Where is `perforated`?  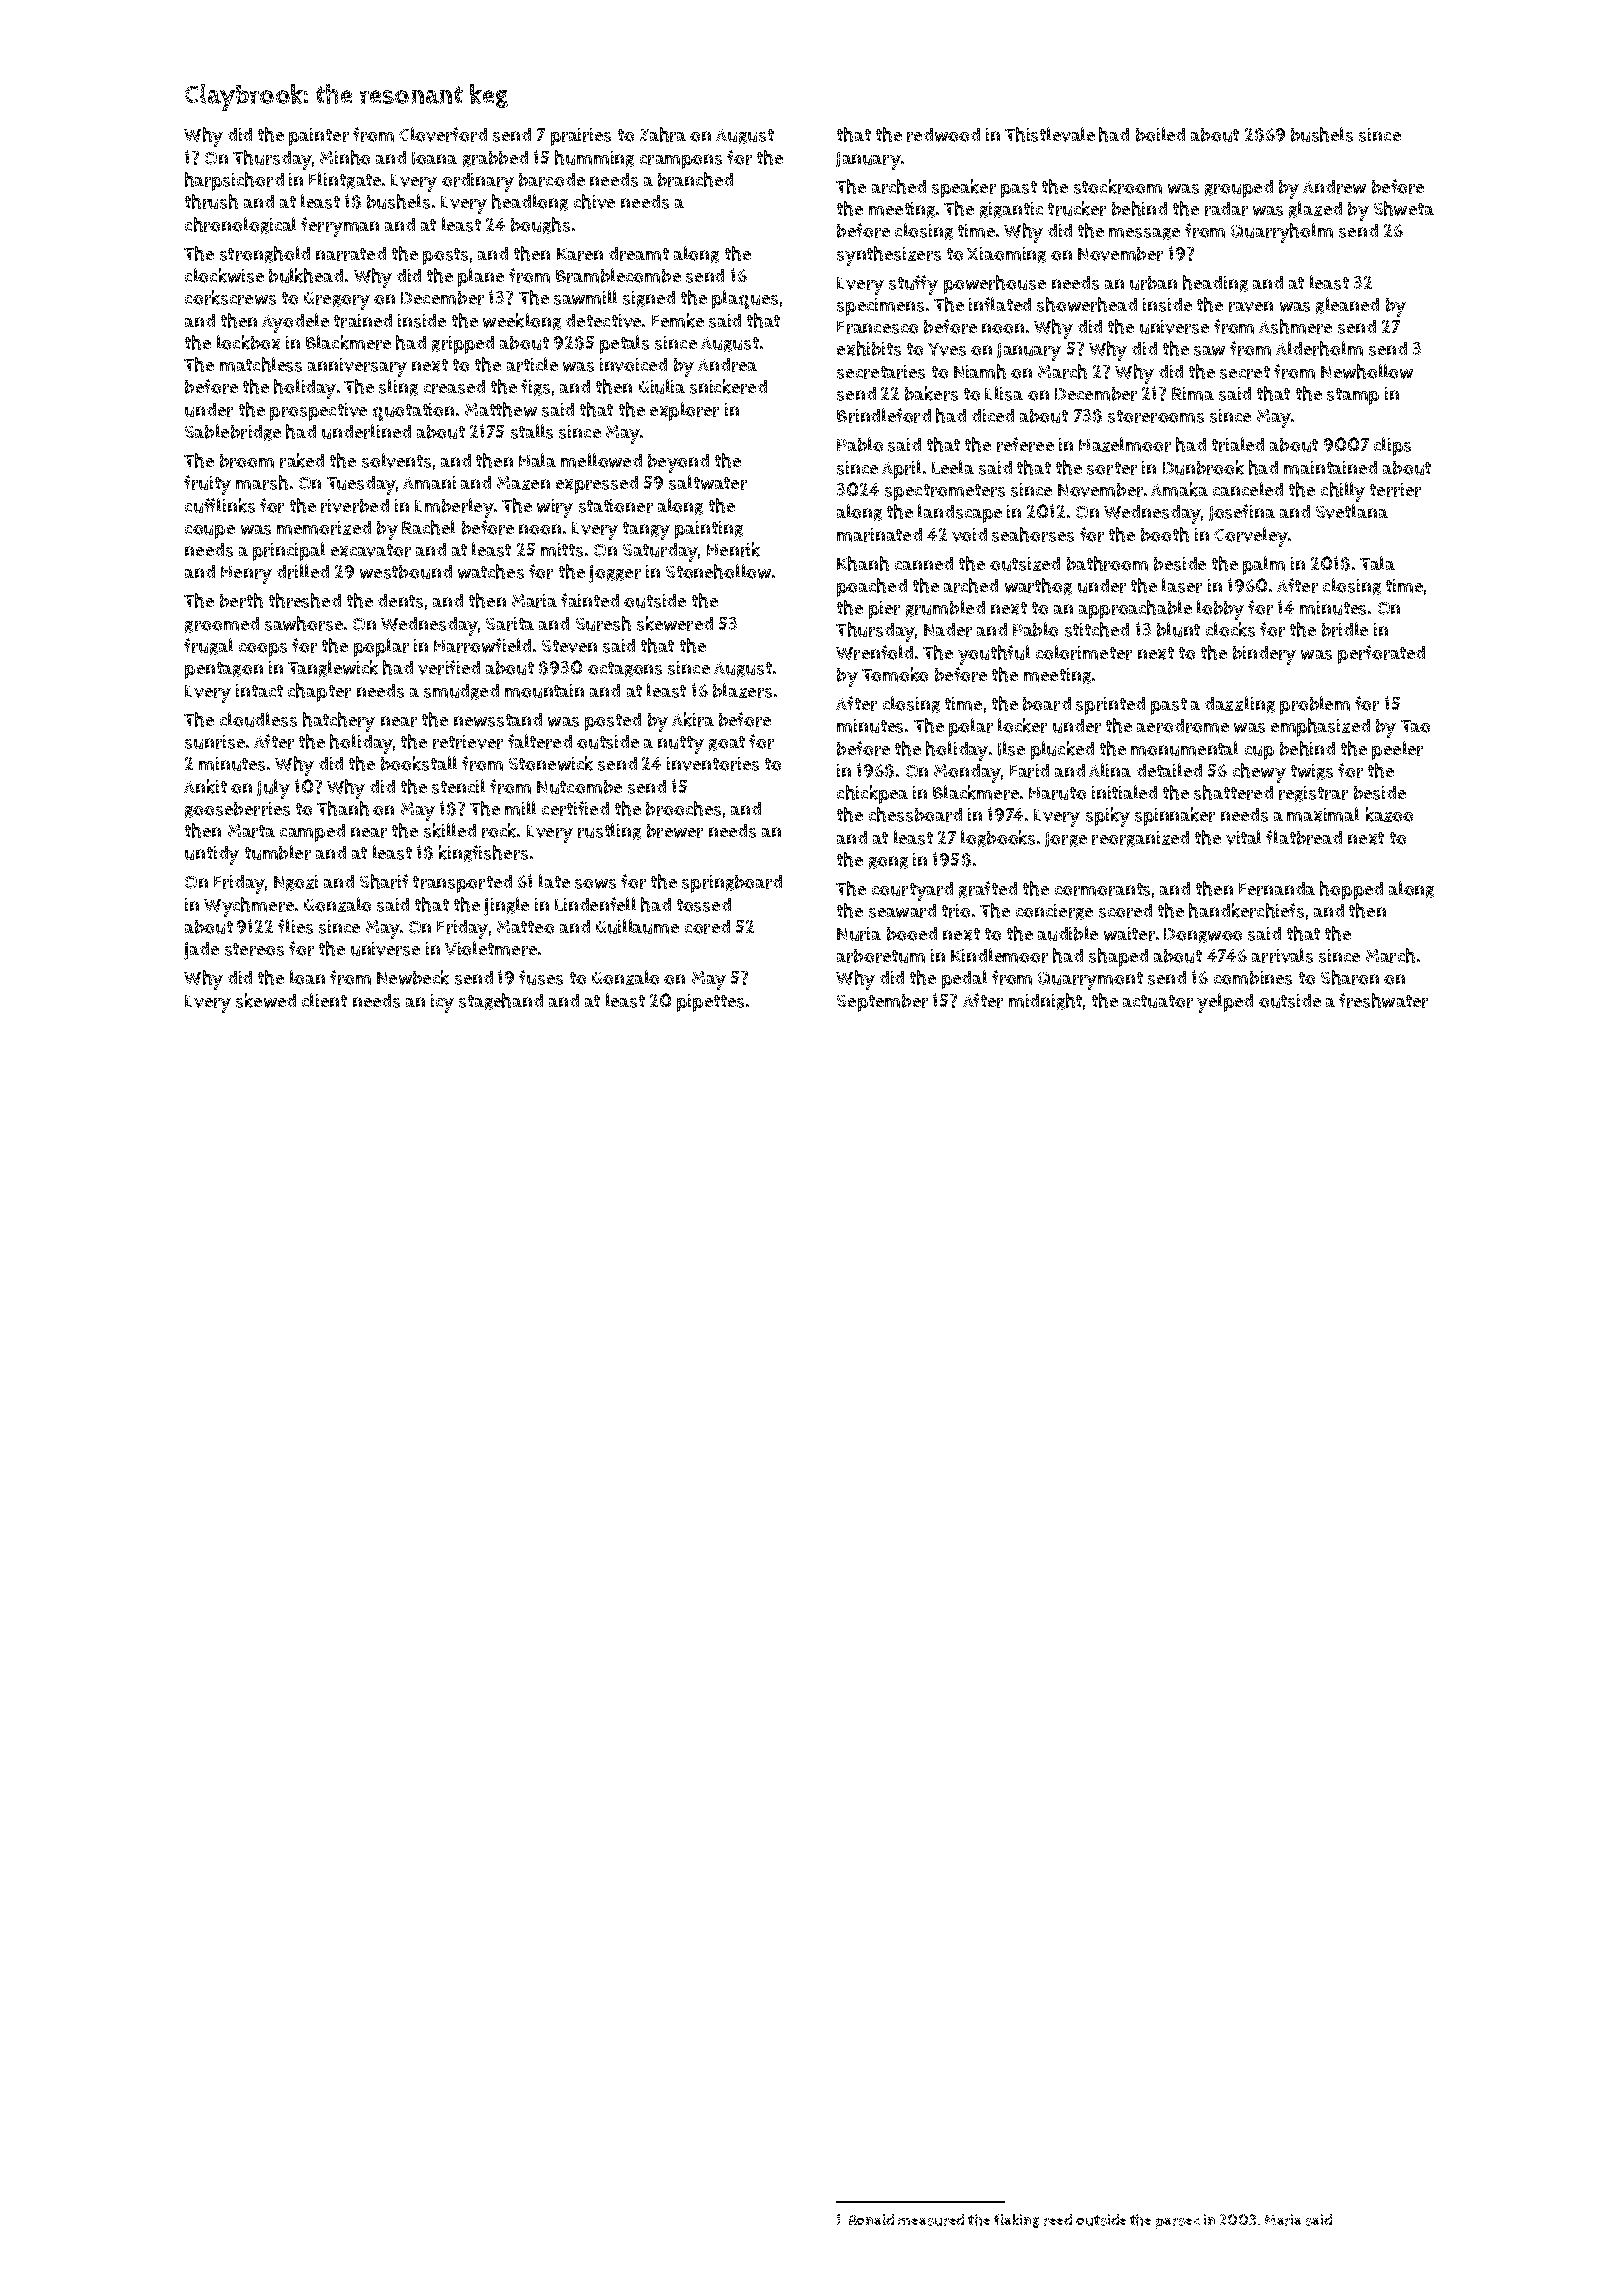 perforated is located at coordinates (1381, 654).
